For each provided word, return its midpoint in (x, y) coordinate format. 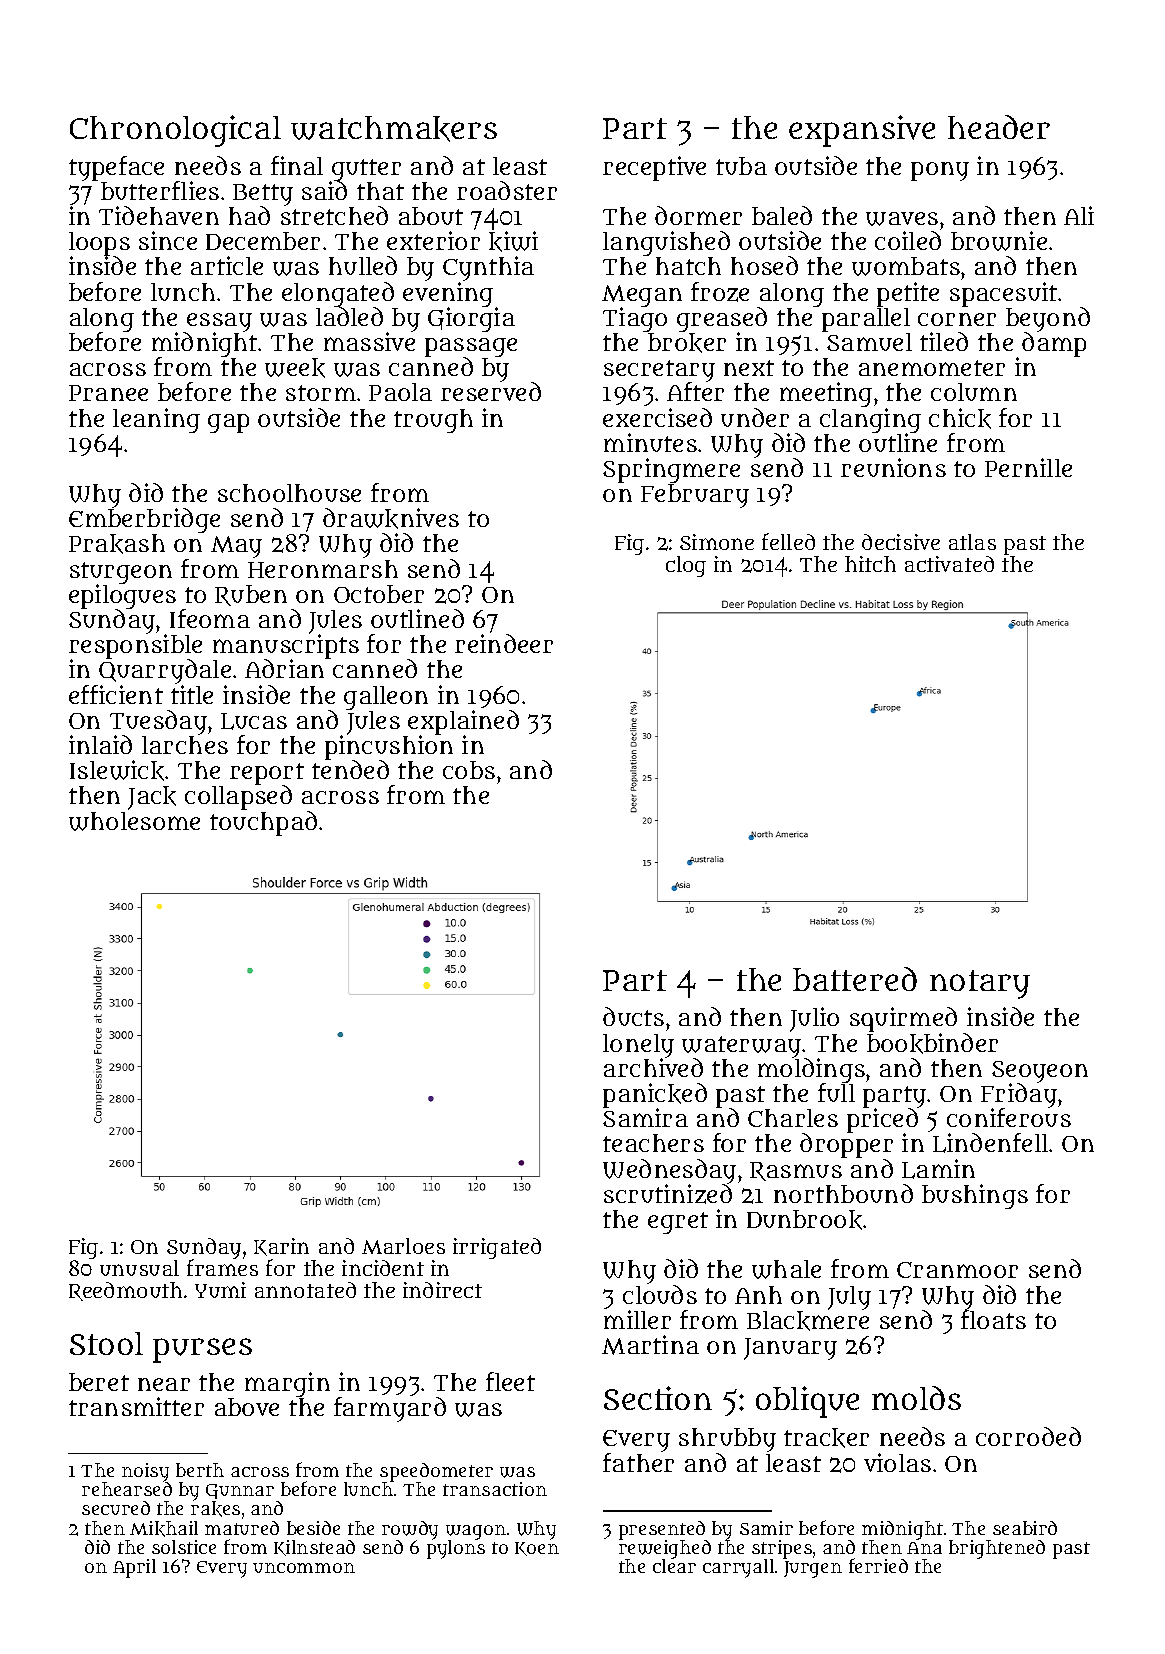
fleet (510, 1381)
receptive (654, 168)
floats (993, 1319)
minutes (650, 442)
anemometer (932, 368)
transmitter (136, 1406)
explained (463, 723)
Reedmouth (125, 1291)
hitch (870, 564)
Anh (758, 1295)
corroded (1028, 1436)
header (999, 127)
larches (185, 745)
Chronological (175, 131)
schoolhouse (289, 493)
